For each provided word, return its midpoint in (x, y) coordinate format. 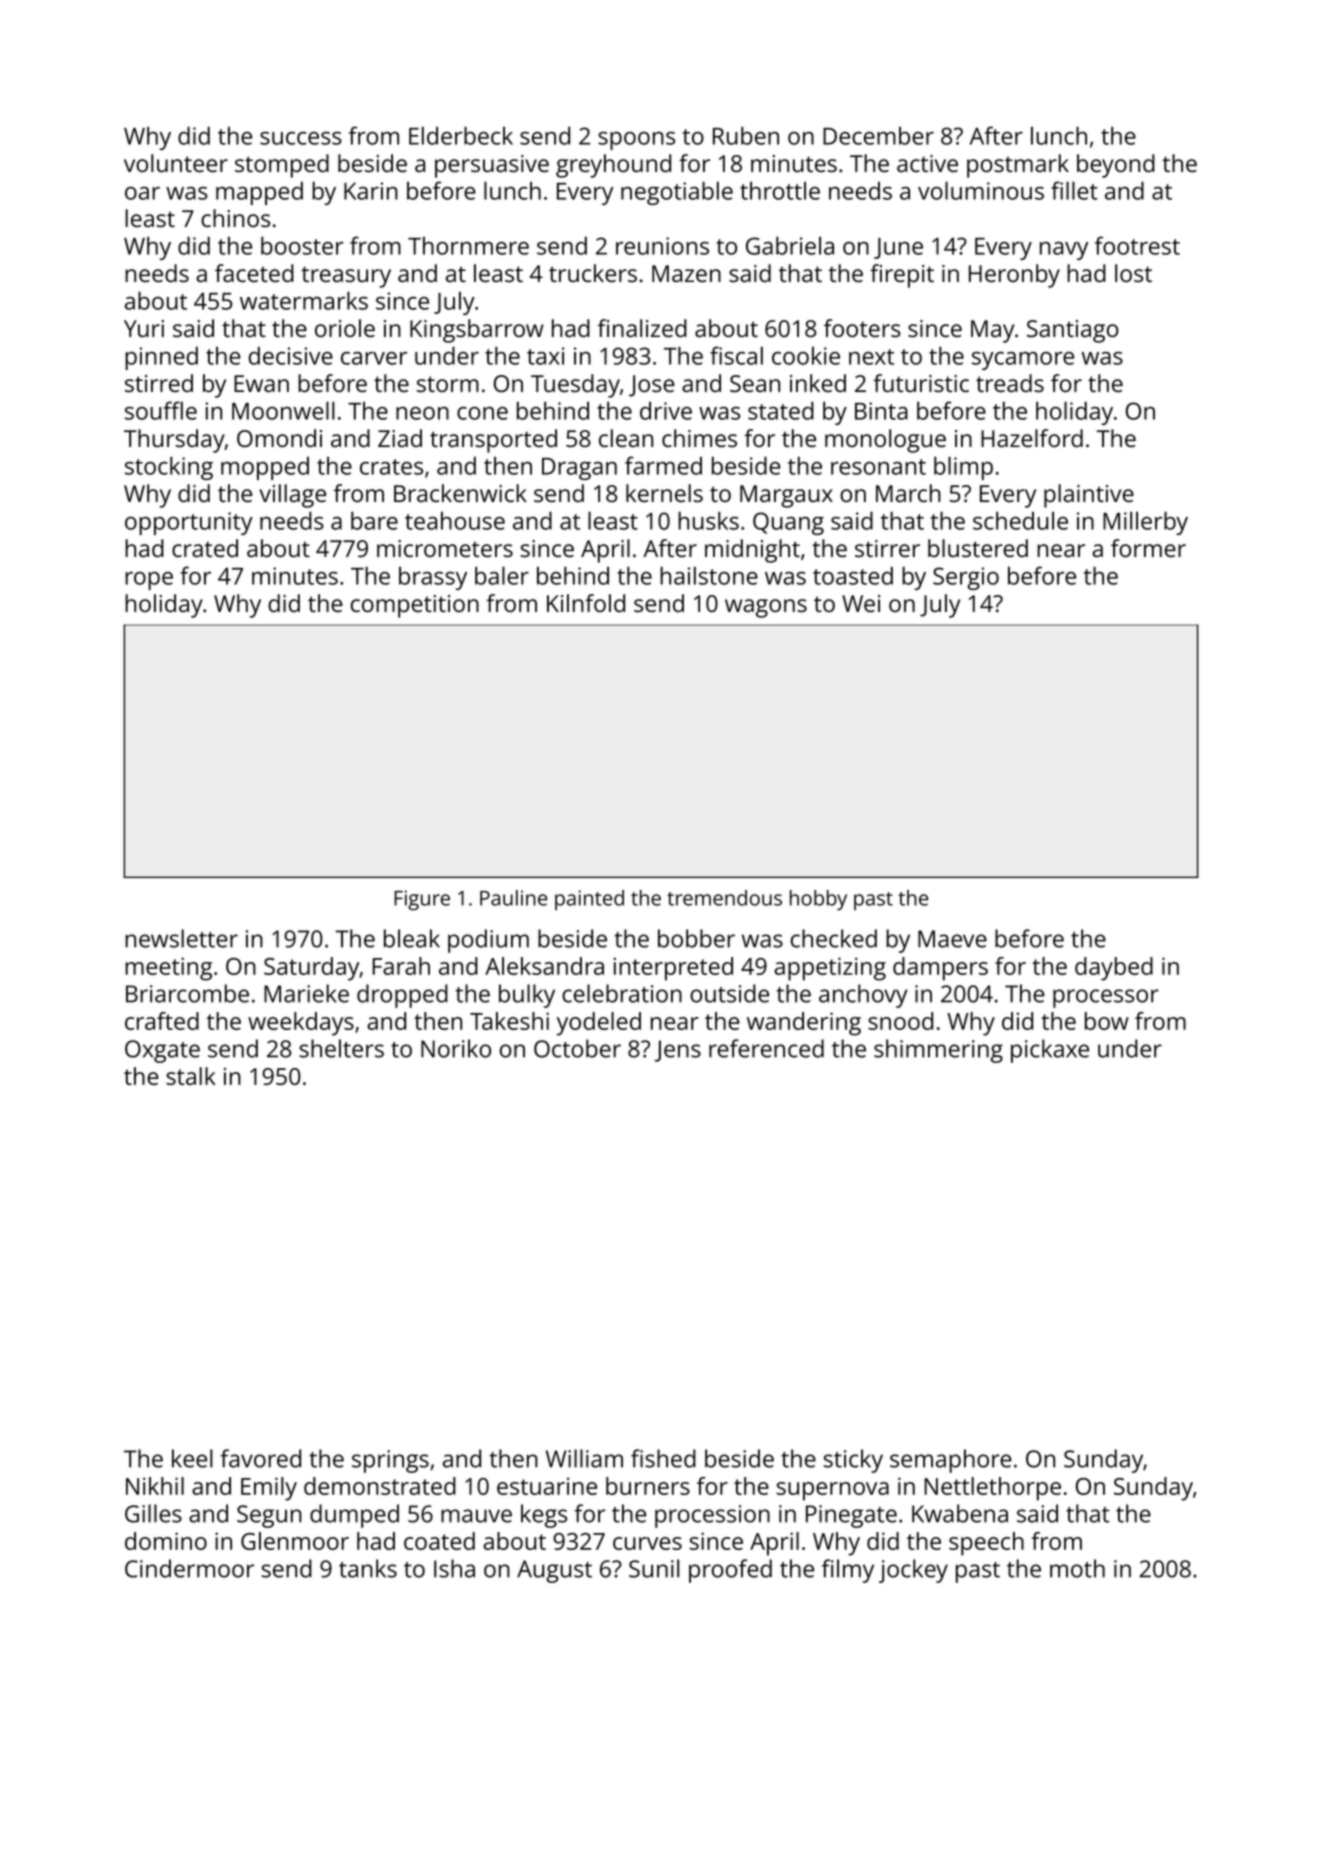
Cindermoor (189, 1568)
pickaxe (1050, 1051)
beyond (1116, 166)
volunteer (176, 163)
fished (663, 1458)
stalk (191, 1076)
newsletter (181, 938)
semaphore (951, 1461)
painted (589, 900)
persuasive (492, 166)
